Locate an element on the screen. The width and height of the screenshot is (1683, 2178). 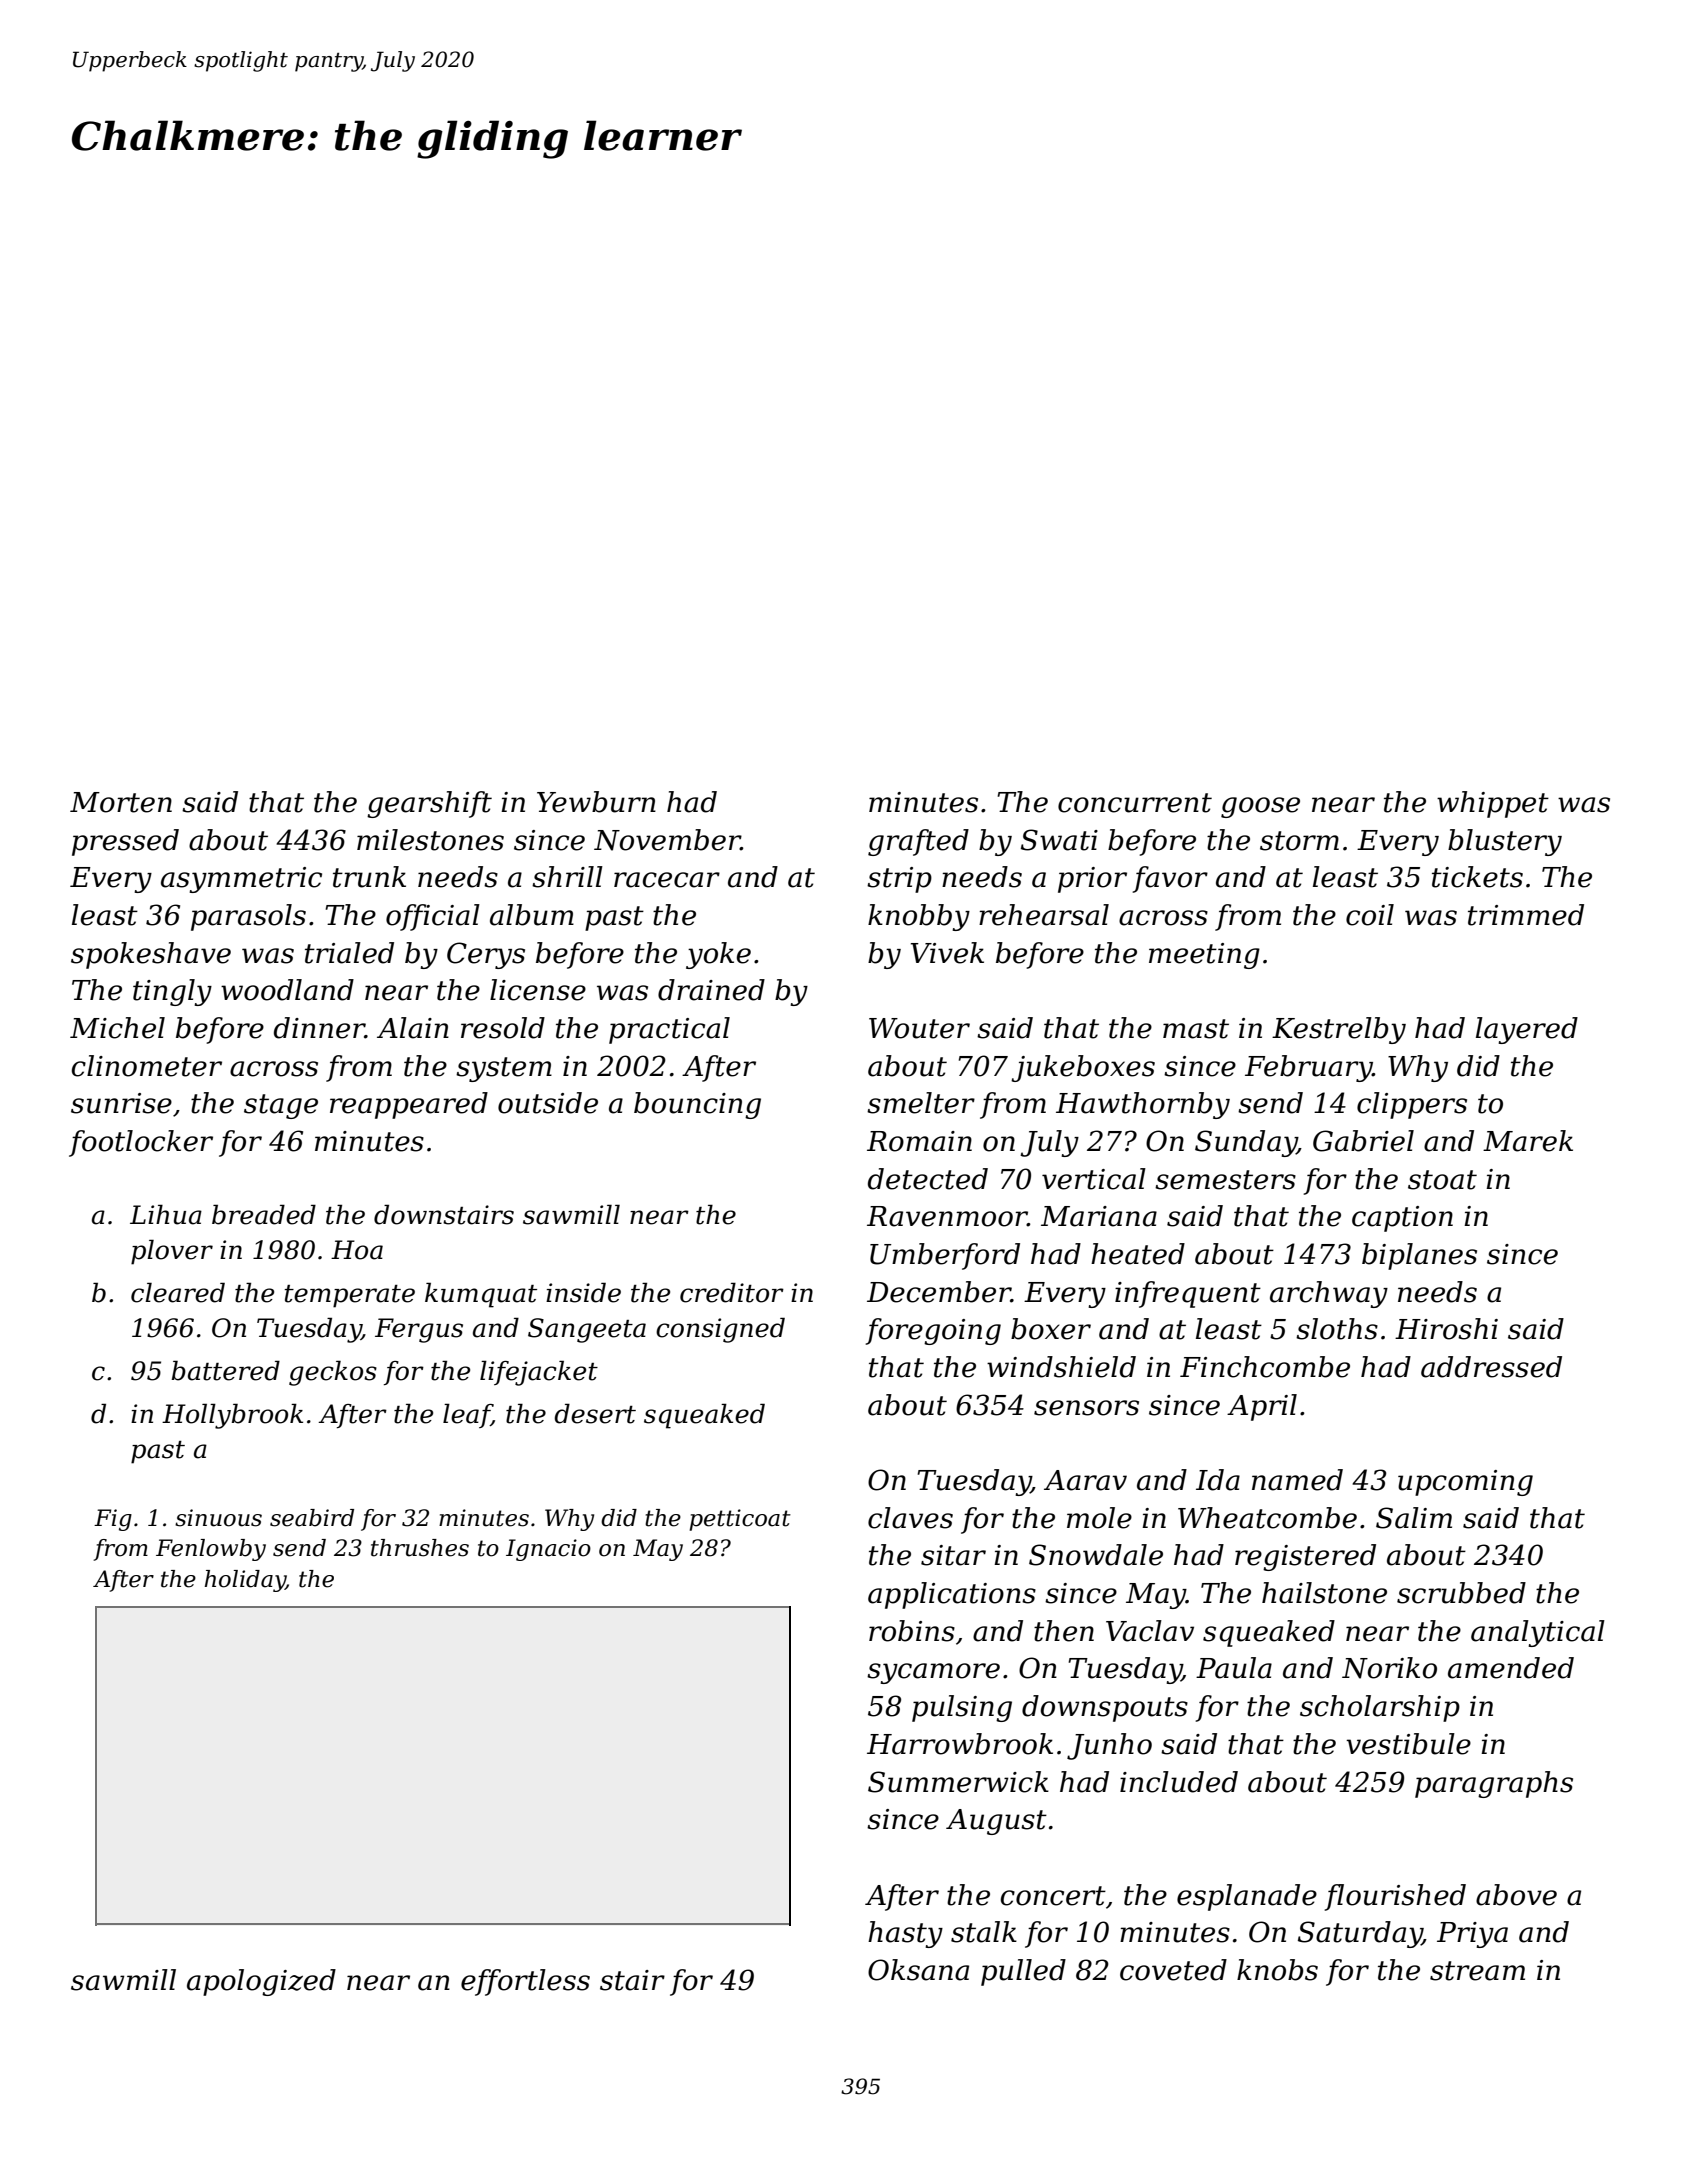
apologized is located at coordinates (261, 1982).
